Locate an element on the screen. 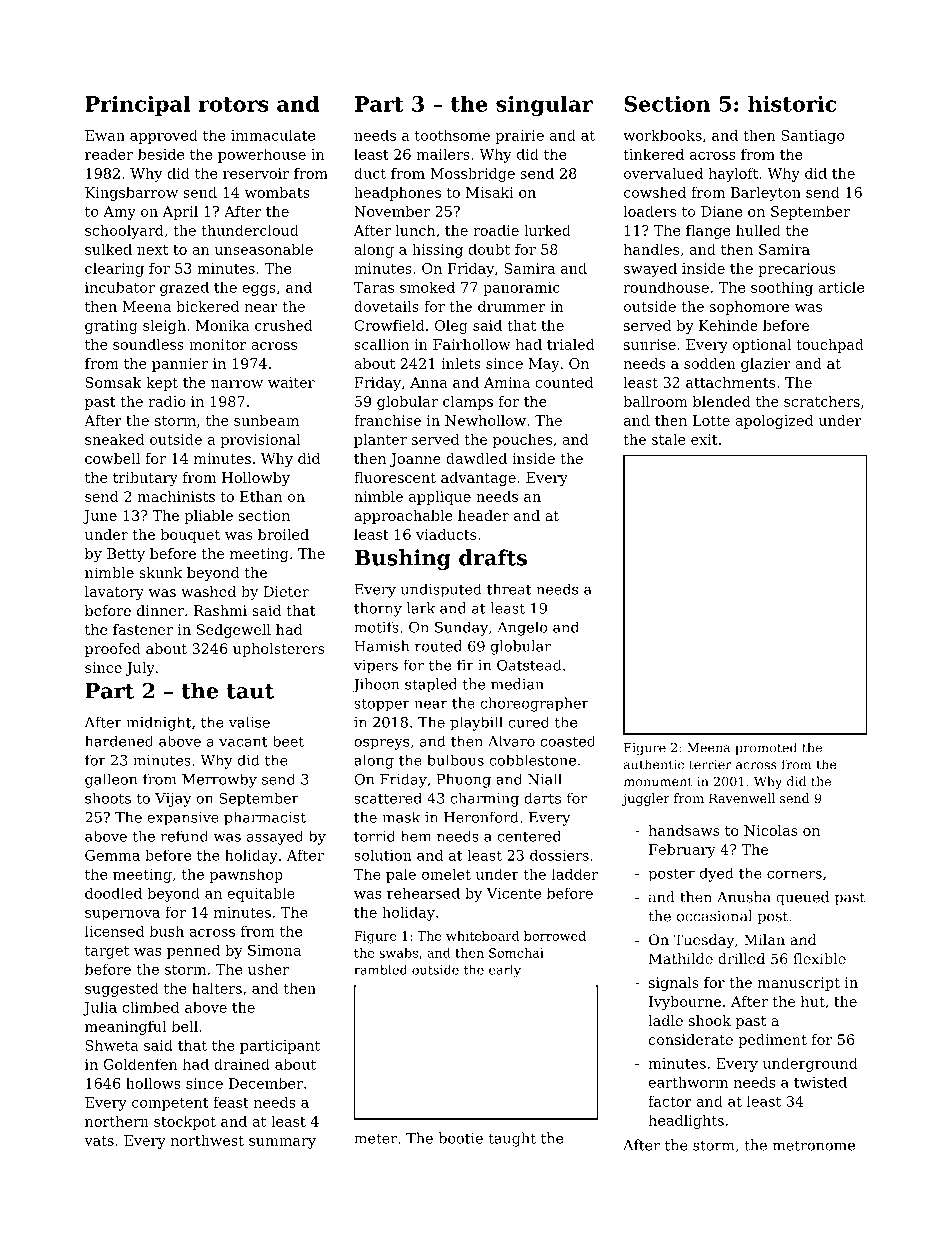 The width and height of the screenshot is (952, 1233). flange is located at coordinates (708, 231).
